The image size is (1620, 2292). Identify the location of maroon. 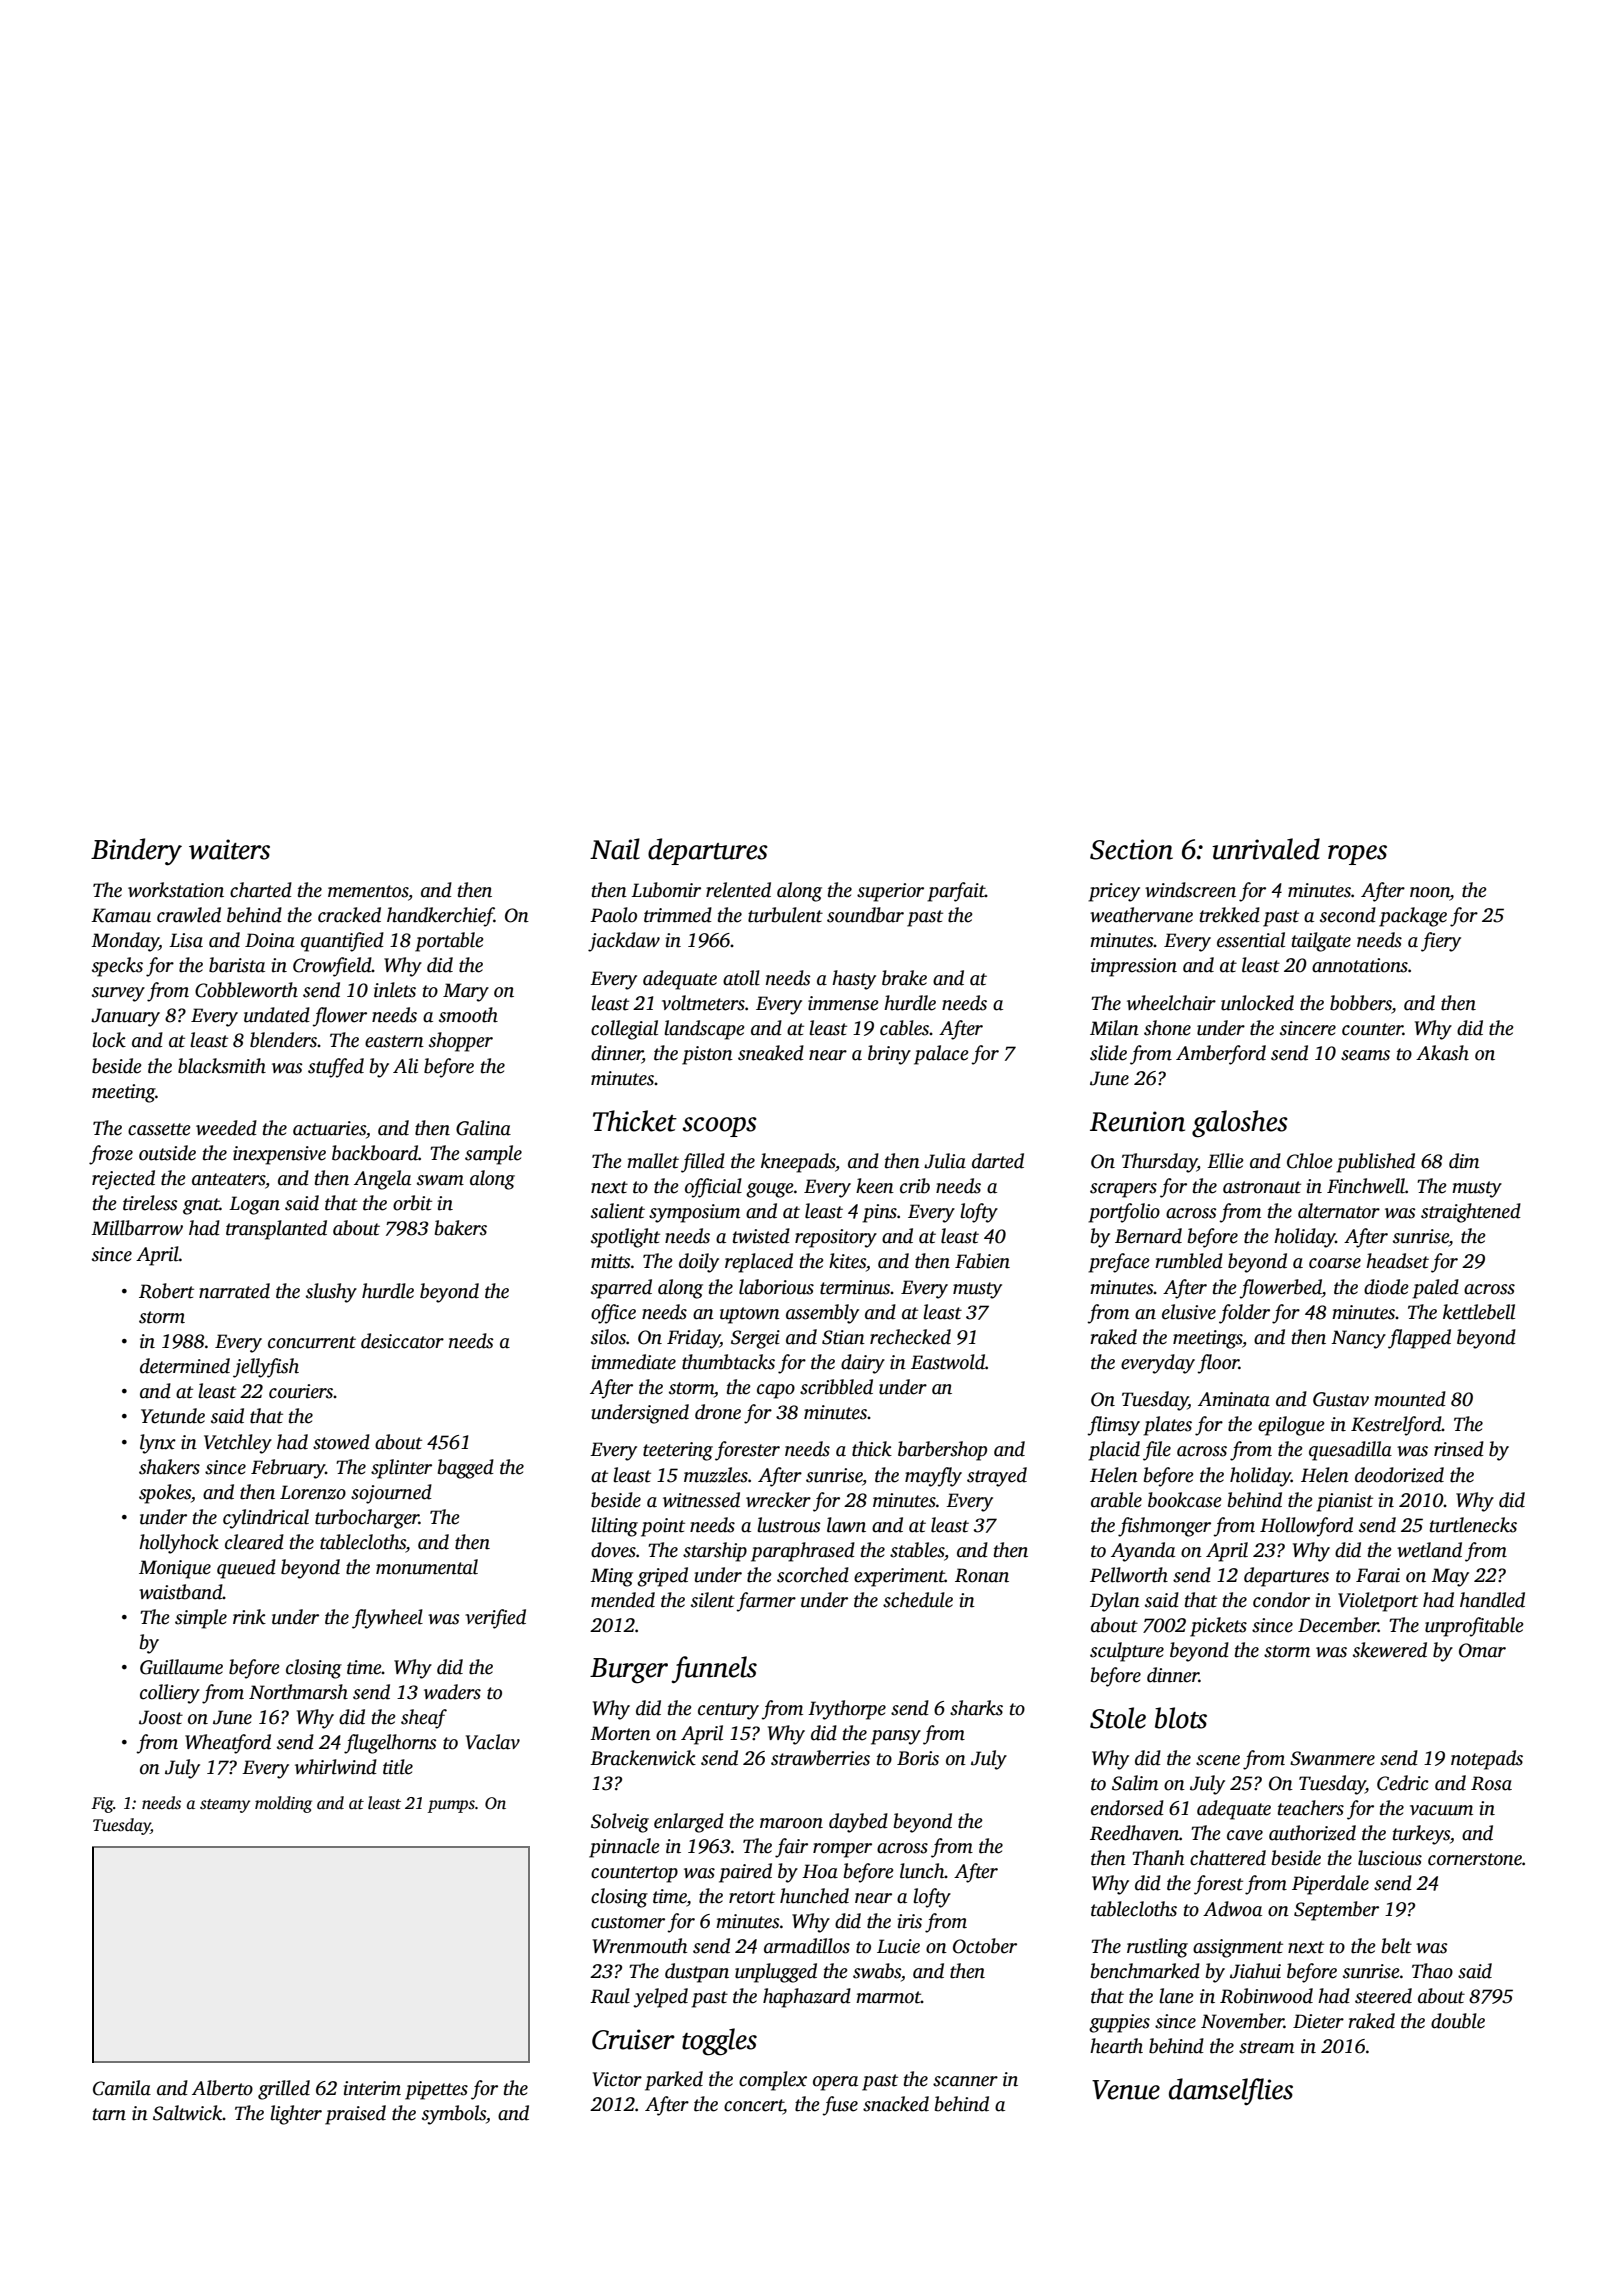
(791, 1823).
